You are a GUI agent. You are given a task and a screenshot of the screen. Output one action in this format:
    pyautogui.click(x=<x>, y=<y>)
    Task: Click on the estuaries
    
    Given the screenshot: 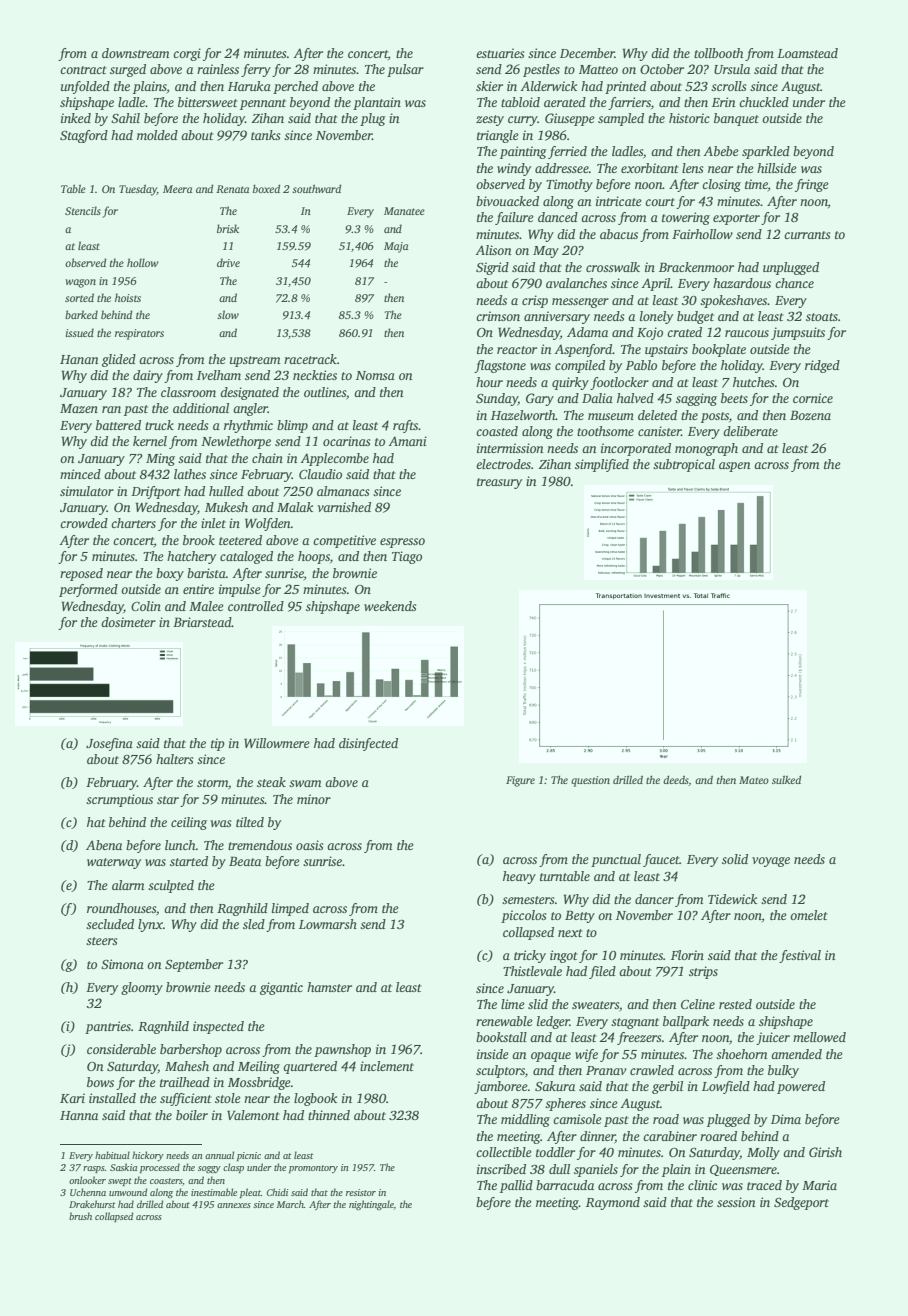 What is the action you would take?
    pyautogui.click(x=500, y=53)
